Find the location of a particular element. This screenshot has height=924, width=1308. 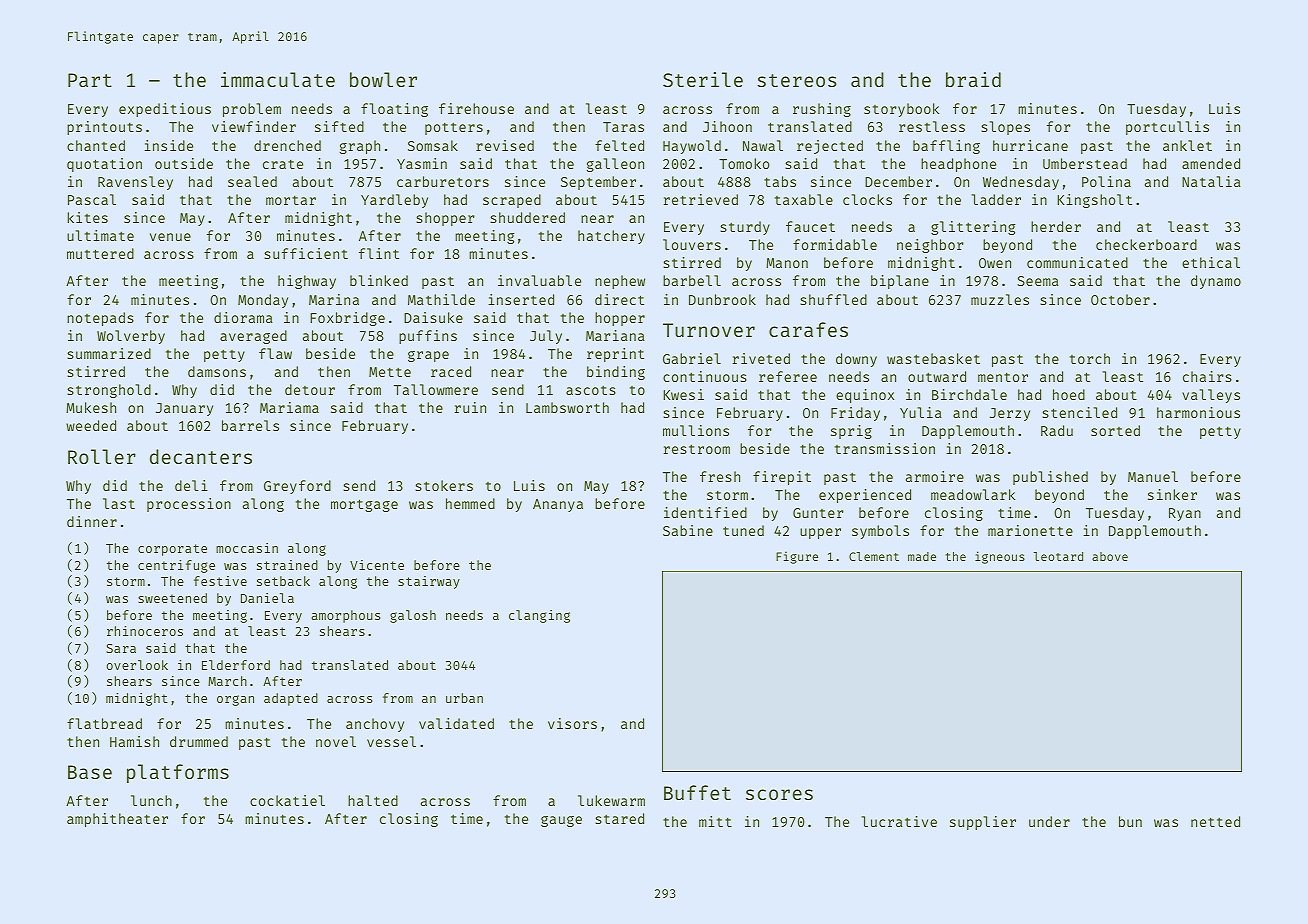

strained is located at coordinates (287, 565).
